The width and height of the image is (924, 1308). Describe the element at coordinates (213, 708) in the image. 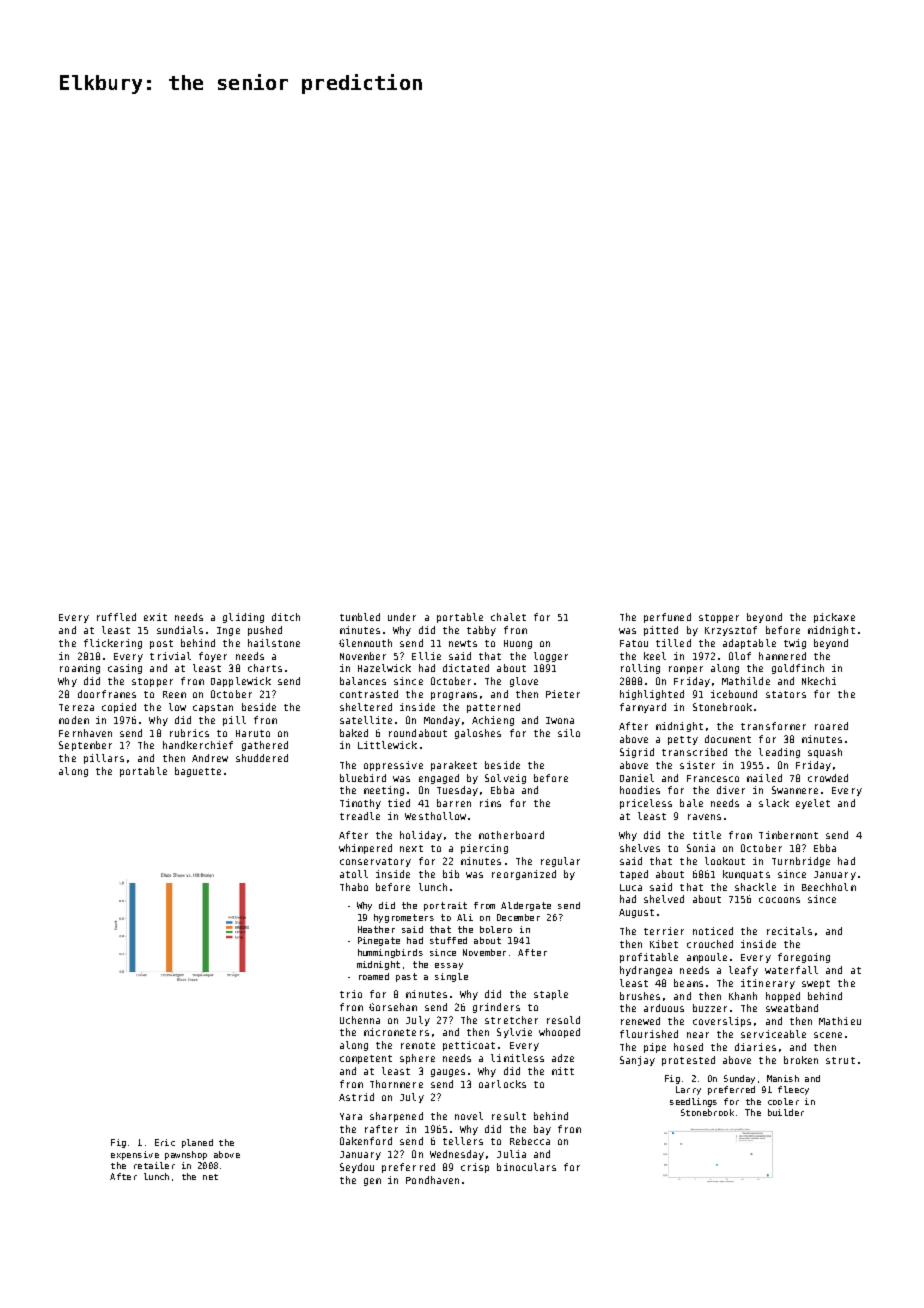

I see `capstan` at that location.
